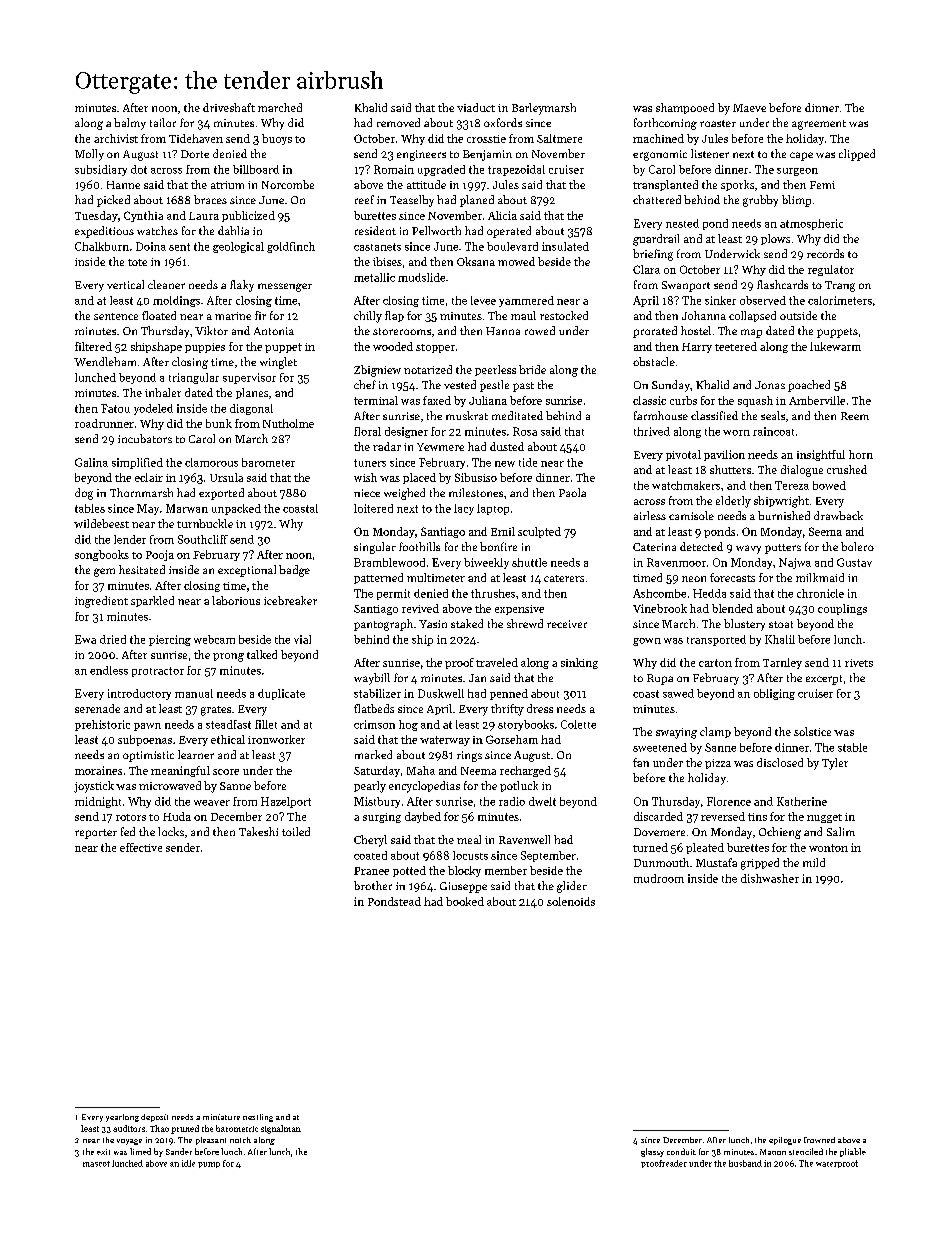 The image size is (952, 1233). Describe the element at coordinates (659, 878) in the page. I see `mudroom` at that location.
